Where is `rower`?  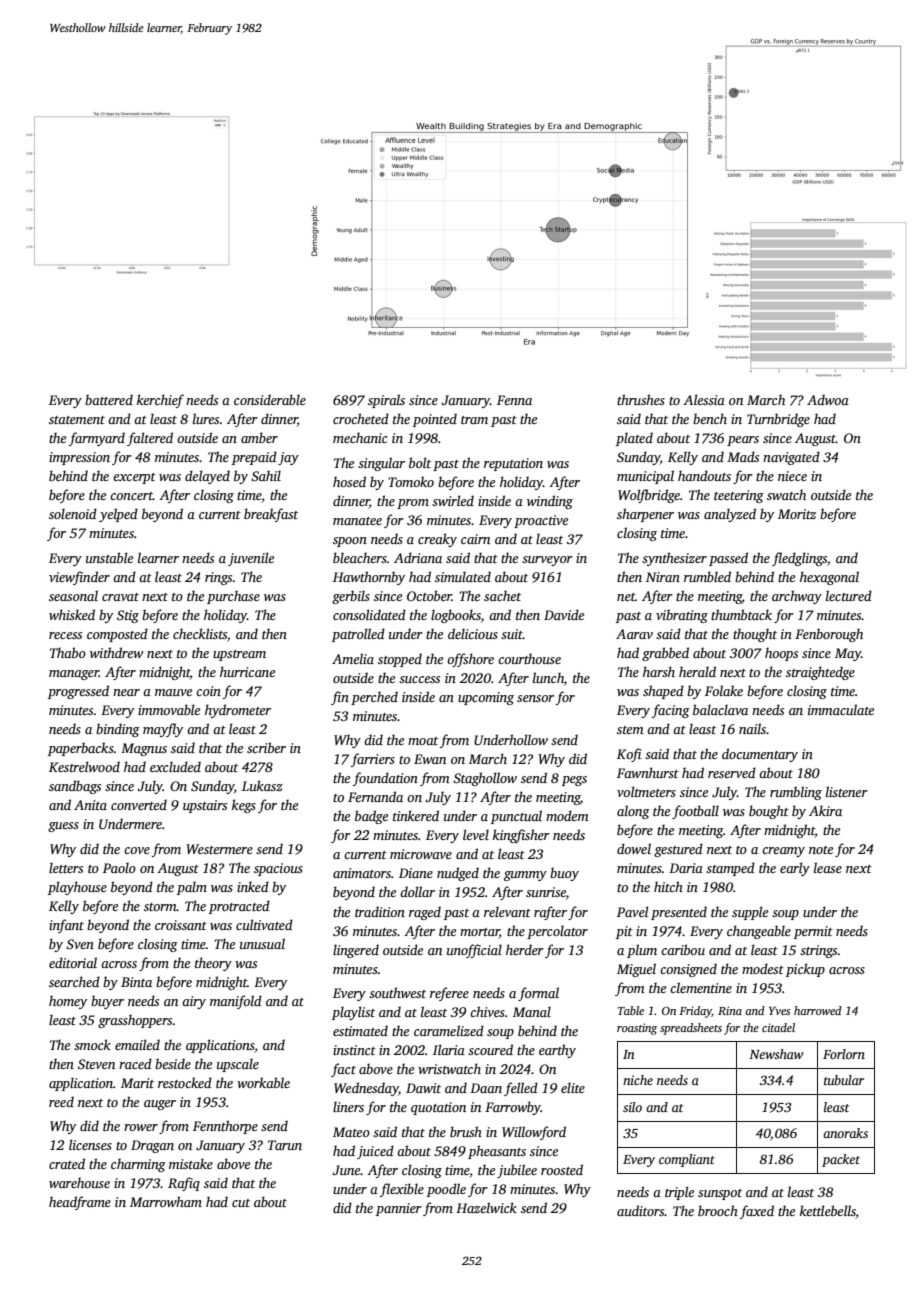
rower is located at coordinates (141, 1127).
